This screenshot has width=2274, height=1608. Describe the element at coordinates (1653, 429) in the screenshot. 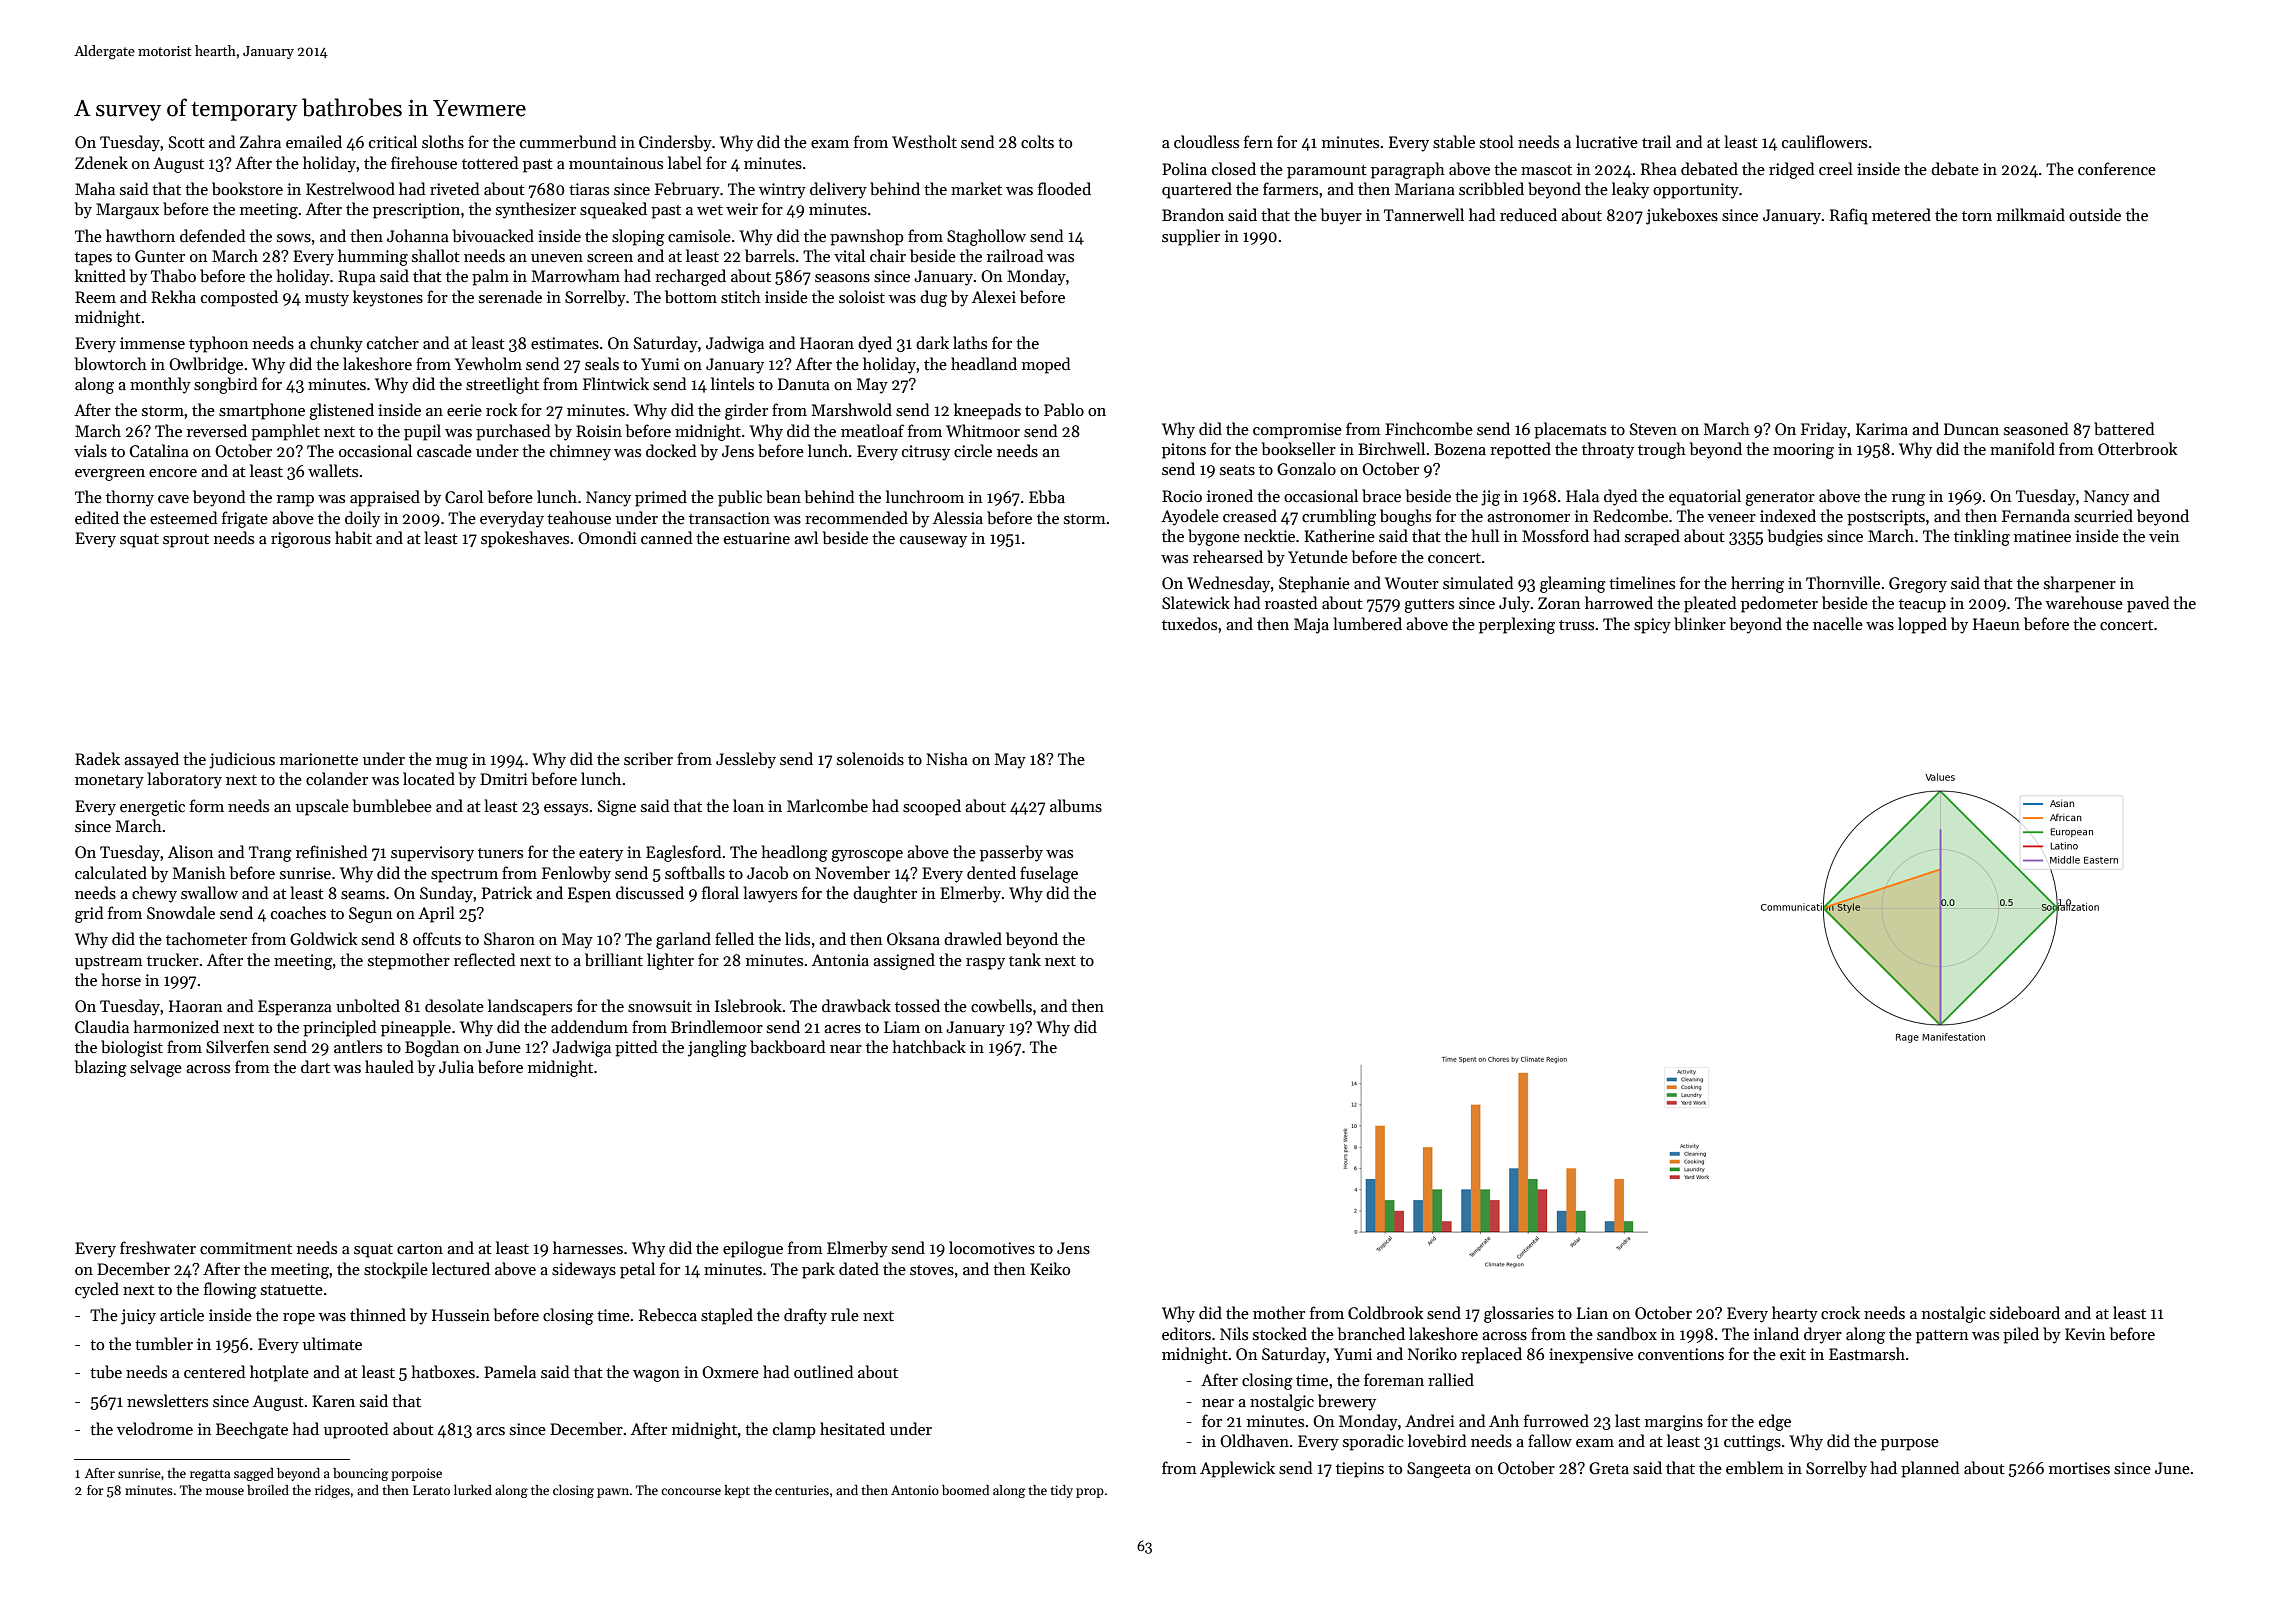

I see `Steven` at that location.
